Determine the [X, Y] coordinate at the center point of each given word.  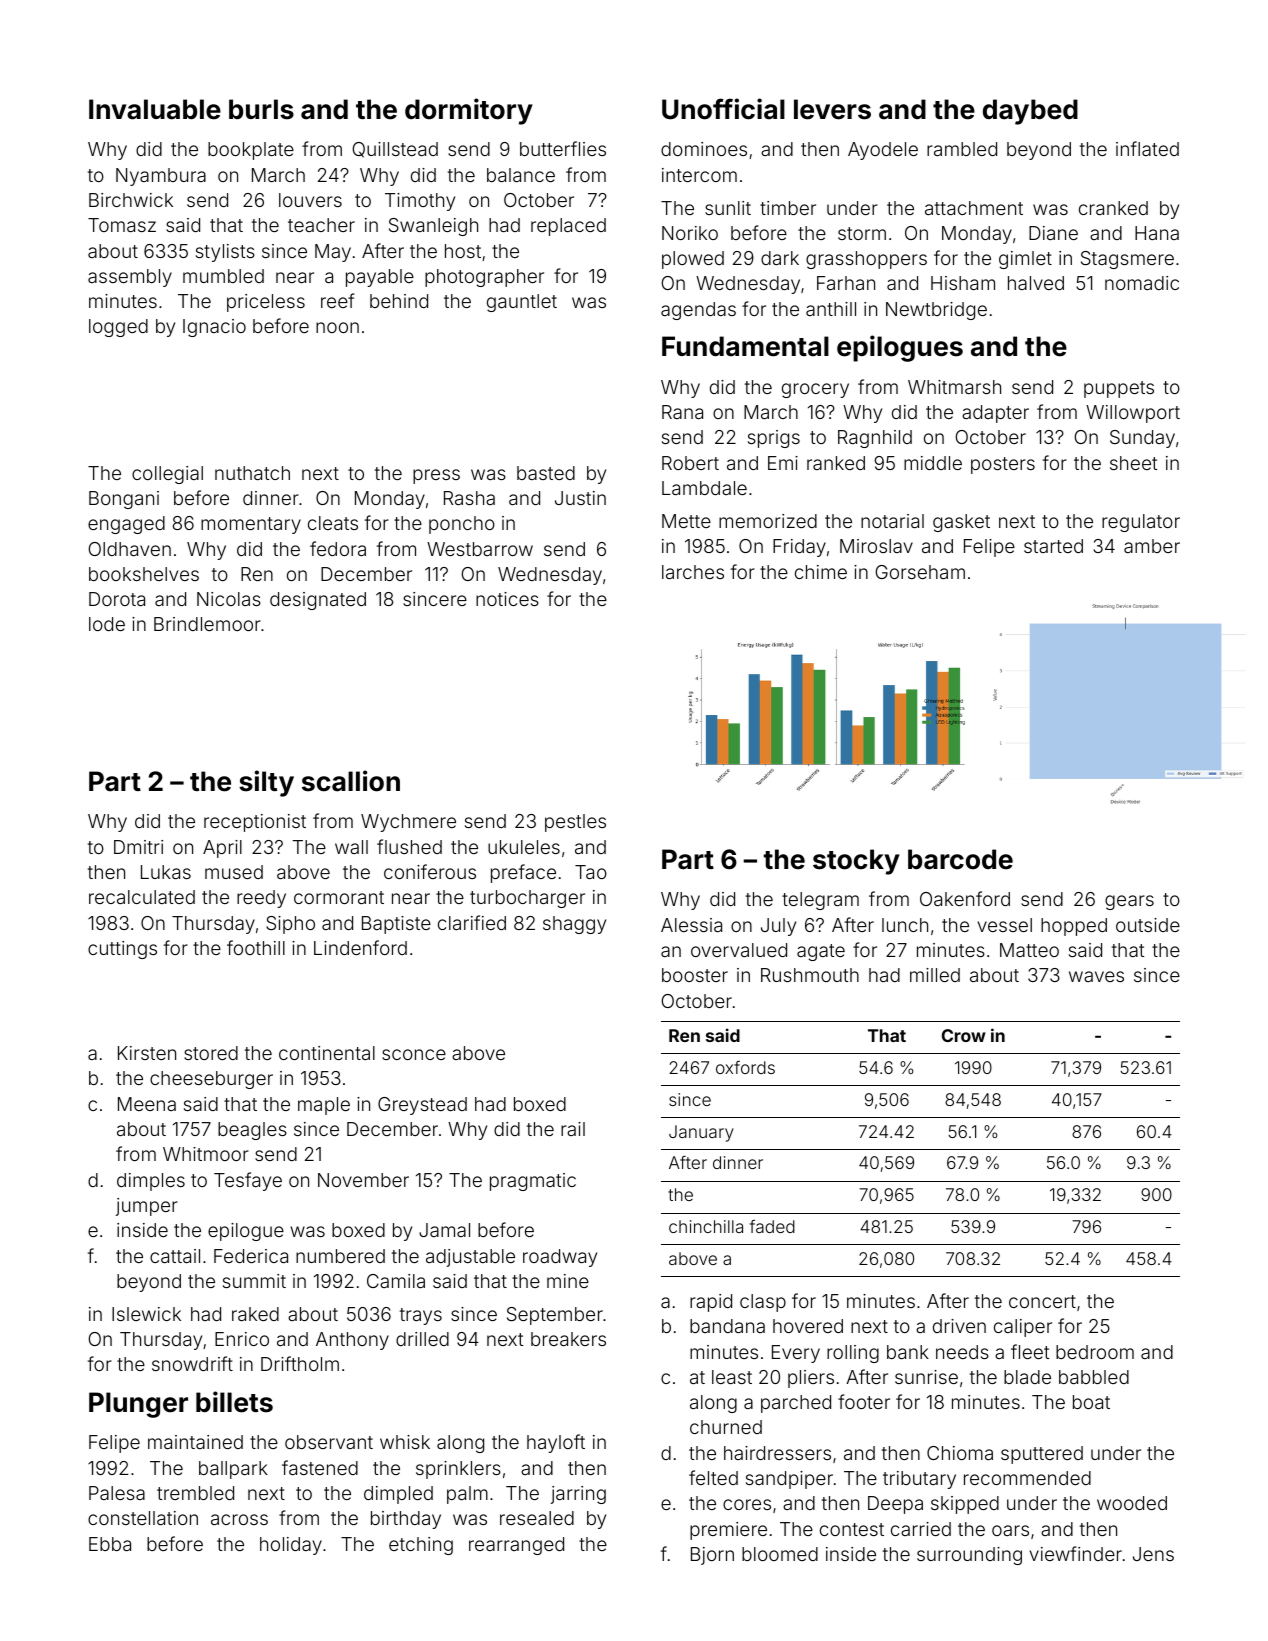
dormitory [469, 111]
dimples [151, 1182]
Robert [690, 463]
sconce [414, 1054]
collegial [167, 475]
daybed [1030, 112]
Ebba [110, 1544]
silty [266, 783]
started [1053, 546]
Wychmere [408, 823]
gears [1129, 902]
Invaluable [155, 109]
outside [1148, 925]
